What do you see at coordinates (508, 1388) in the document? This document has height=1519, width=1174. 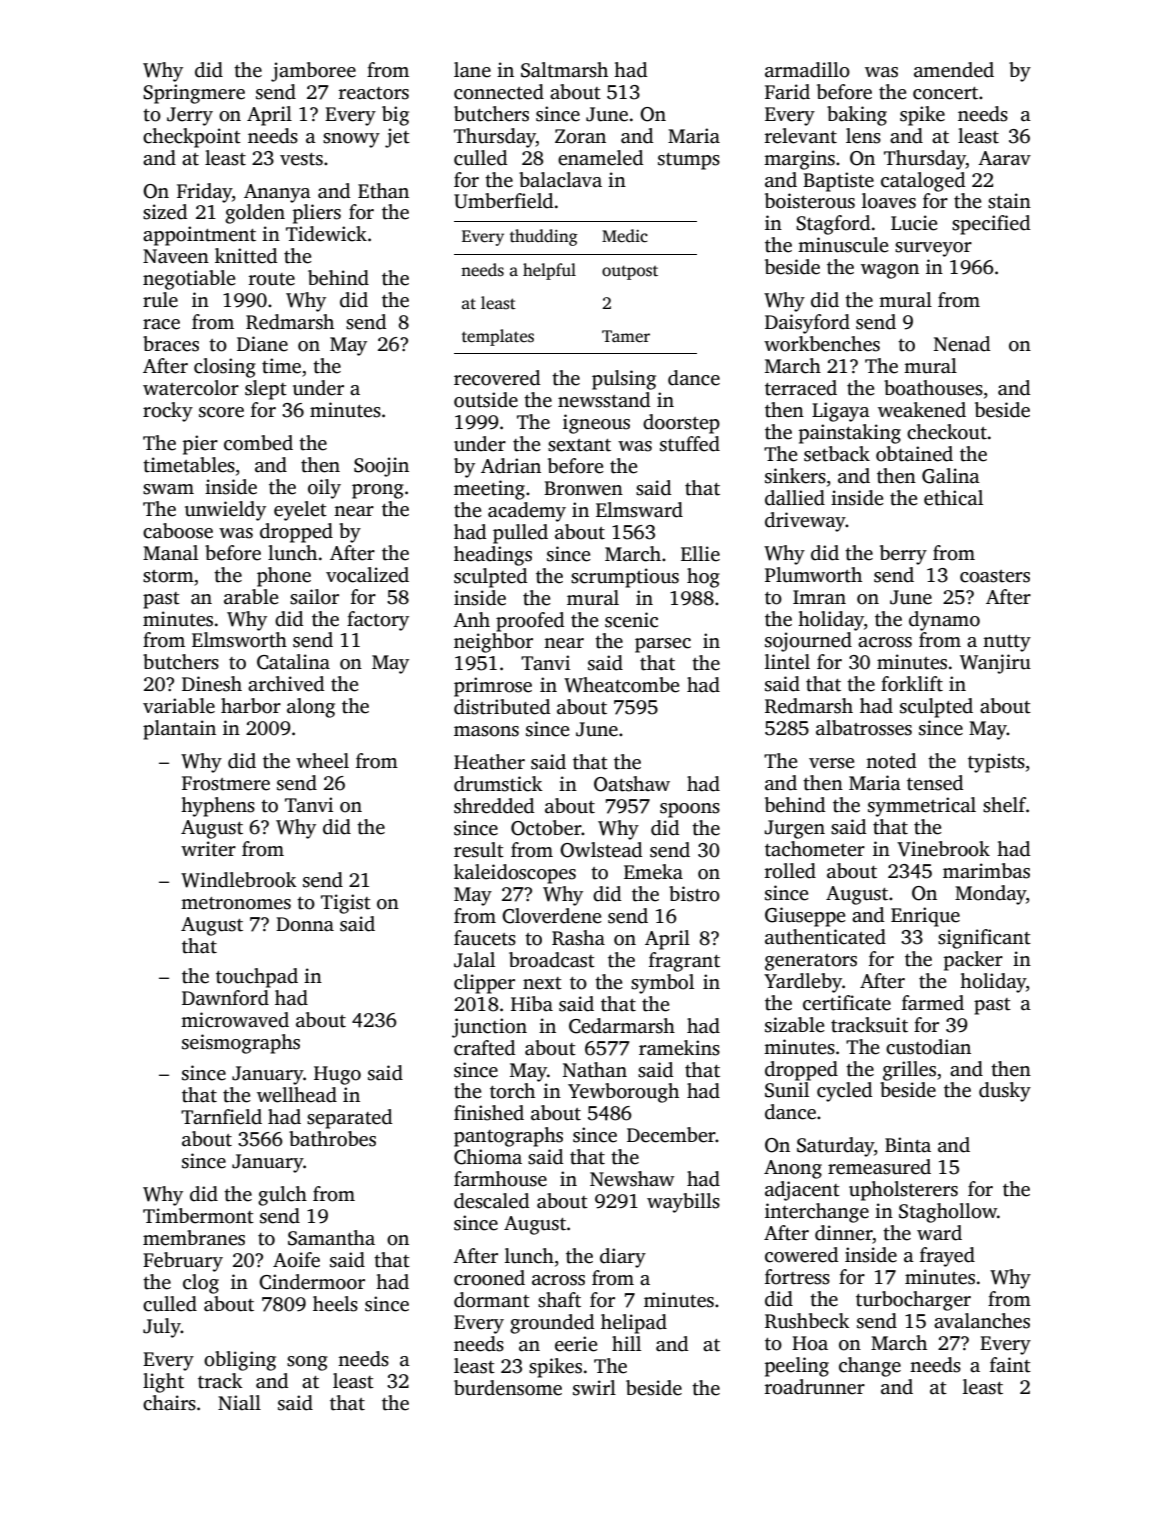 I see `burdensome` at bounding box center [508, 1388].
